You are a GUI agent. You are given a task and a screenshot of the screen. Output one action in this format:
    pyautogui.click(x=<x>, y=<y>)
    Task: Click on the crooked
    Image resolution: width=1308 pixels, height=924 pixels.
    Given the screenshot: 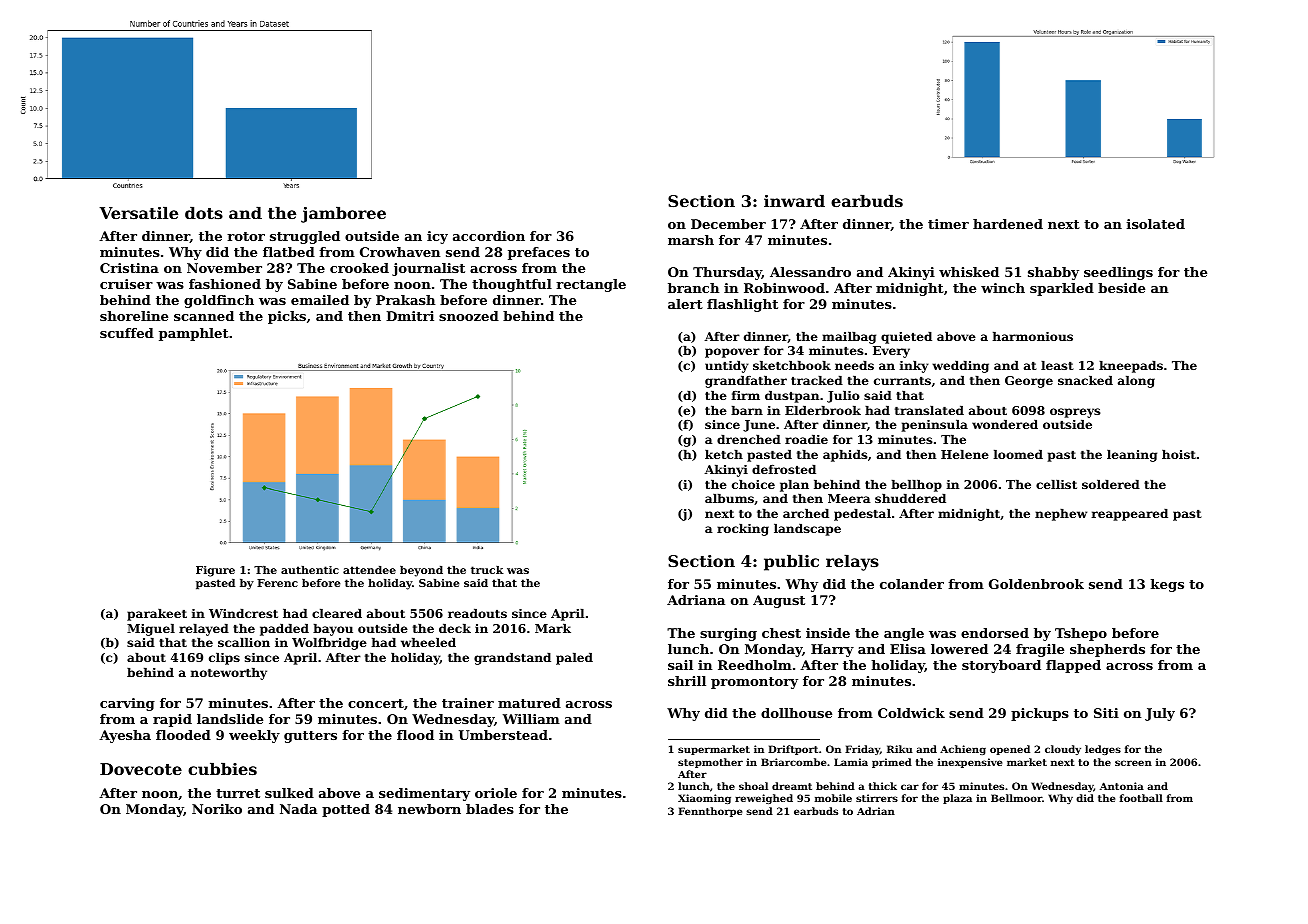 What is the action you would take?
    pyautogui.click(x=359, y=268)
